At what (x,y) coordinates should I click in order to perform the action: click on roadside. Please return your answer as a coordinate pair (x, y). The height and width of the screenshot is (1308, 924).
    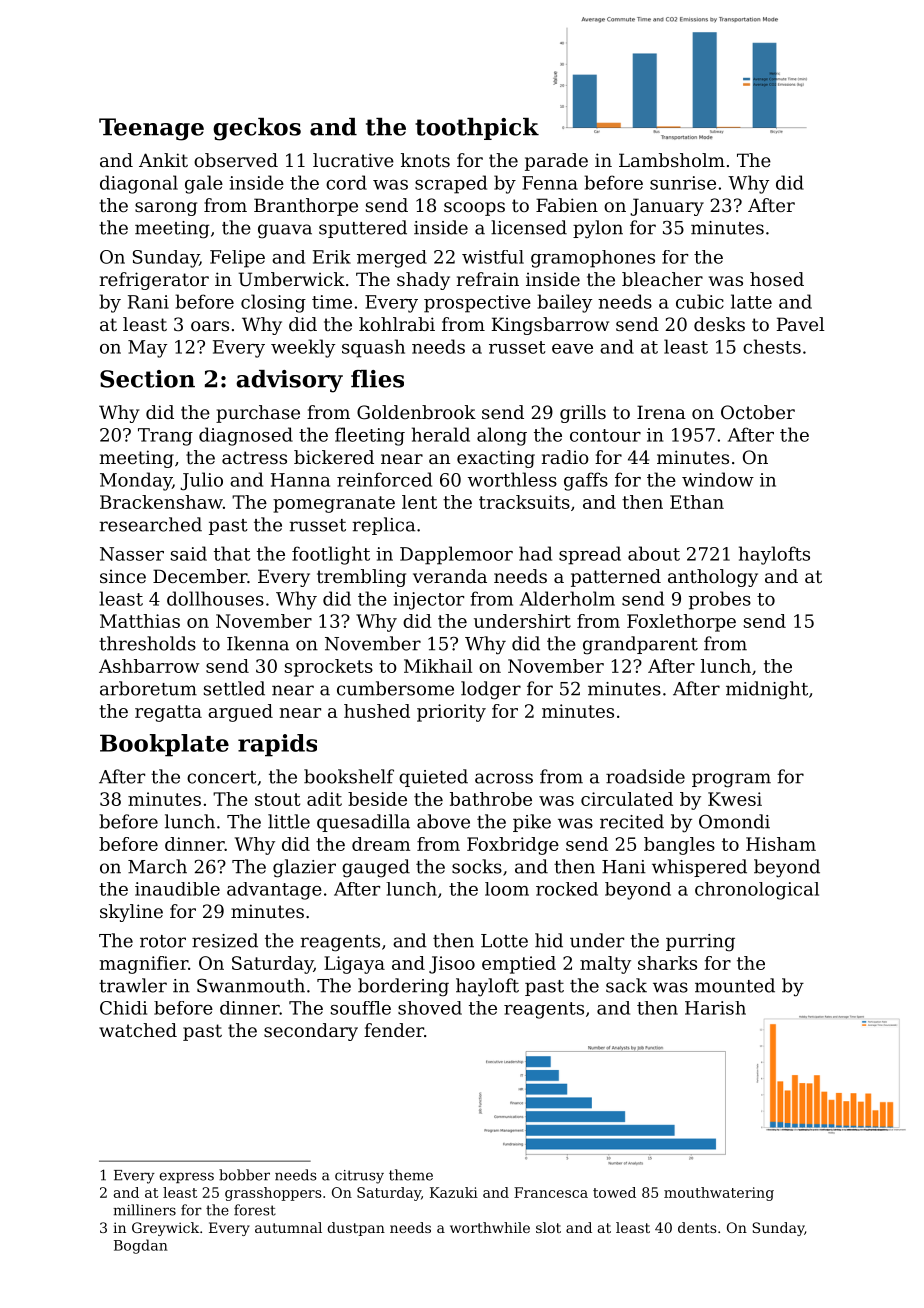
    Looking at the image, I should click on (645, 776).
